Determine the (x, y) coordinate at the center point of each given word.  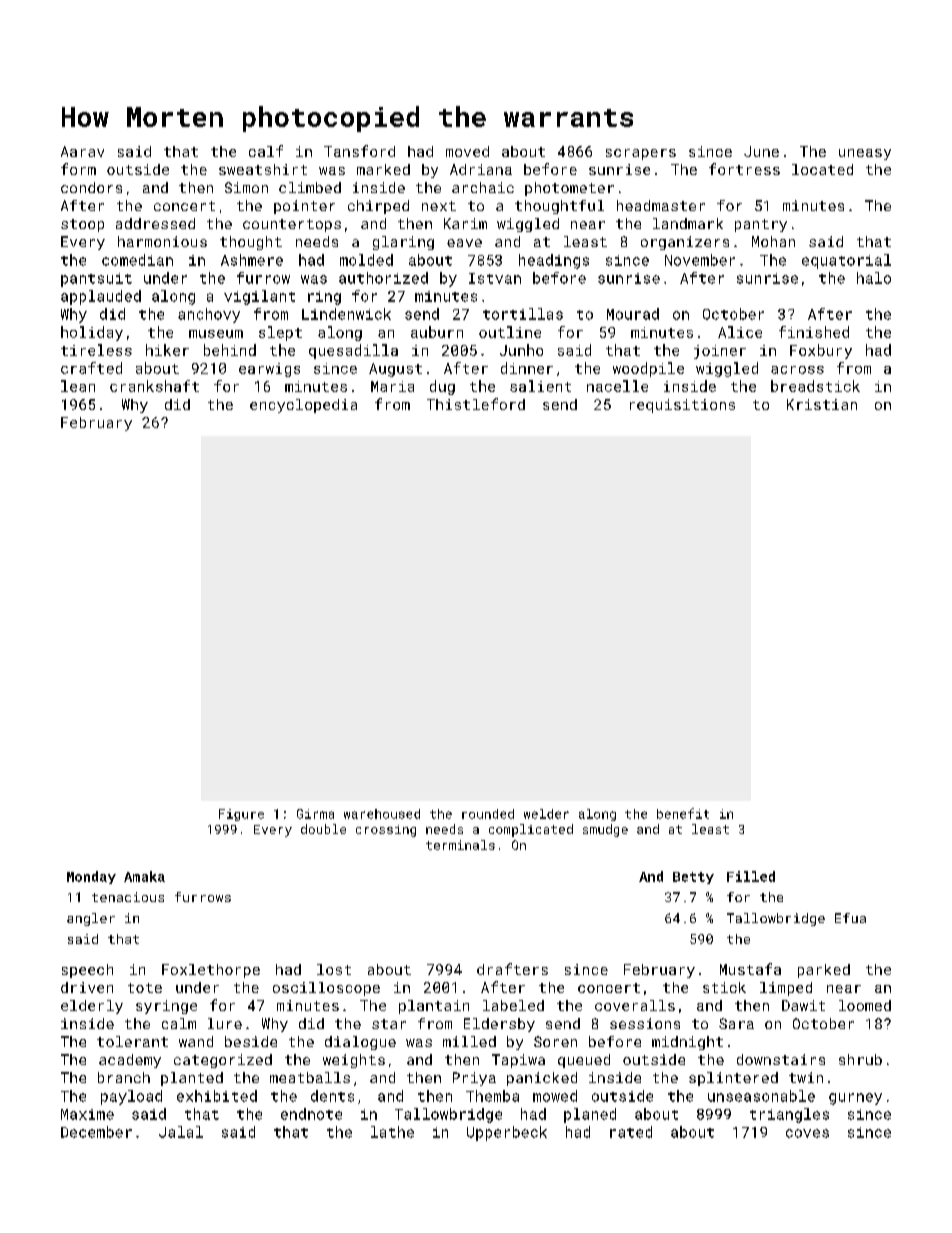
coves (807, 1133)
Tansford (359, 151)
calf (266, 151)
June (761, 151)
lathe (392, 1132)
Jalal (181, 1132)
